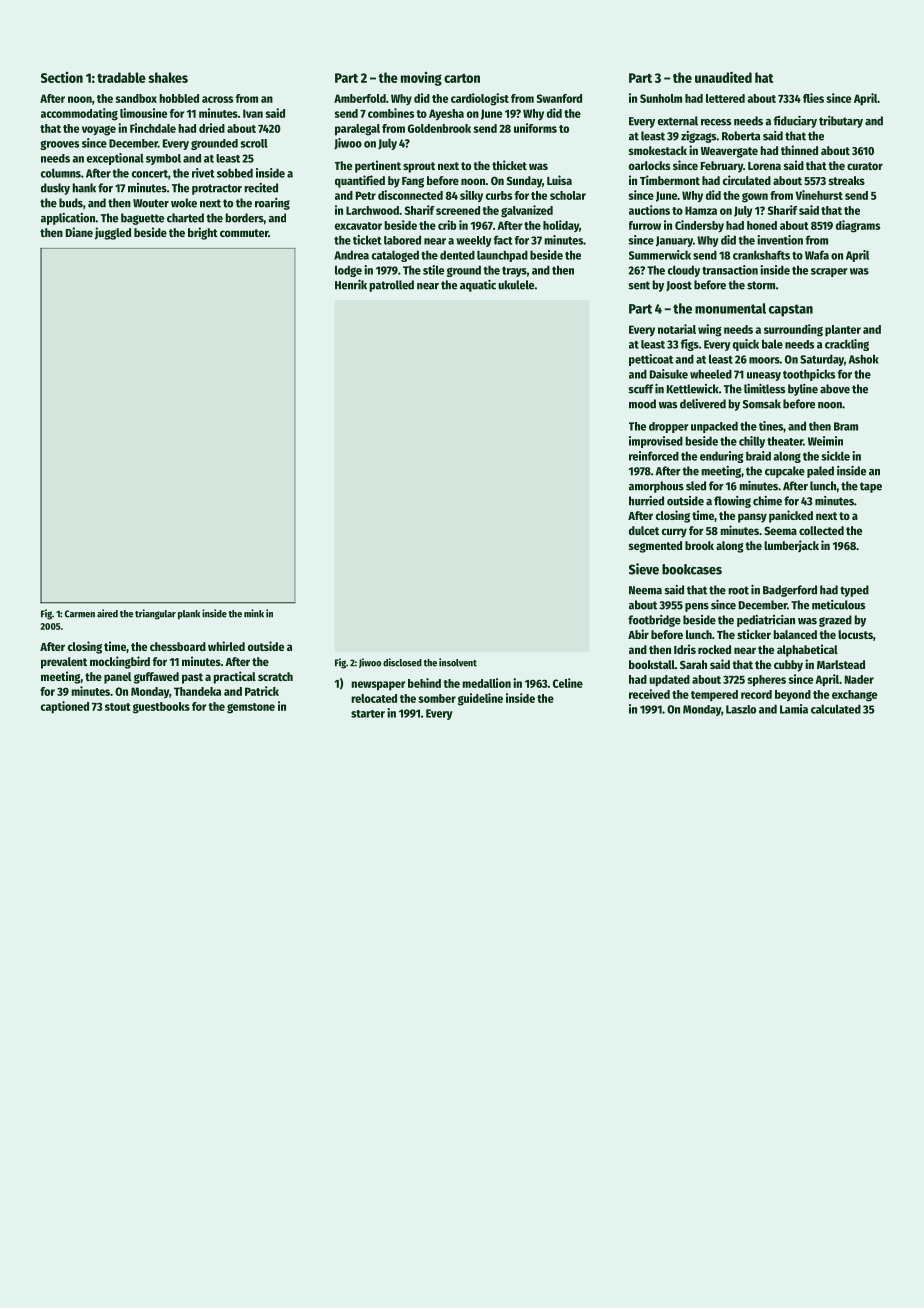  What do you see at coordinates (741, 709) in the screenshot?
I see `Laszlo` at bounding box center [741, 709].
